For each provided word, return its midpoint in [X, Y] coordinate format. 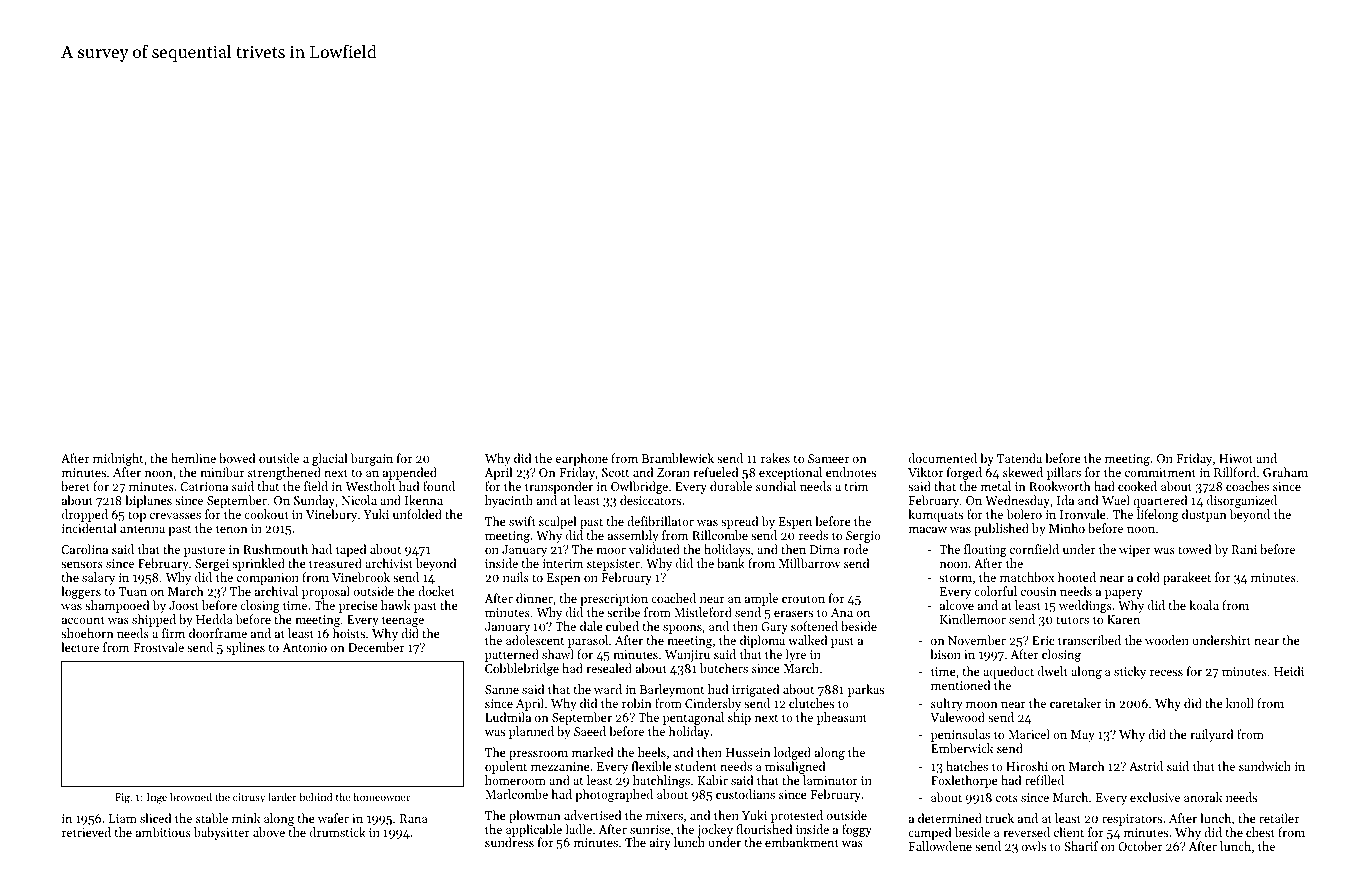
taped [351, 550]
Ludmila [508, 717]
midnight [118, 459]
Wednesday [1017, 501]
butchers [724, 668]
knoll [1240, 703]
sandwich [1265, 766]
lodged [792, 753]
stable [212, 818]
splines [245, 648]
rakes [775, 458]
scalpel [557, 522]
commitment [1160, 472]
